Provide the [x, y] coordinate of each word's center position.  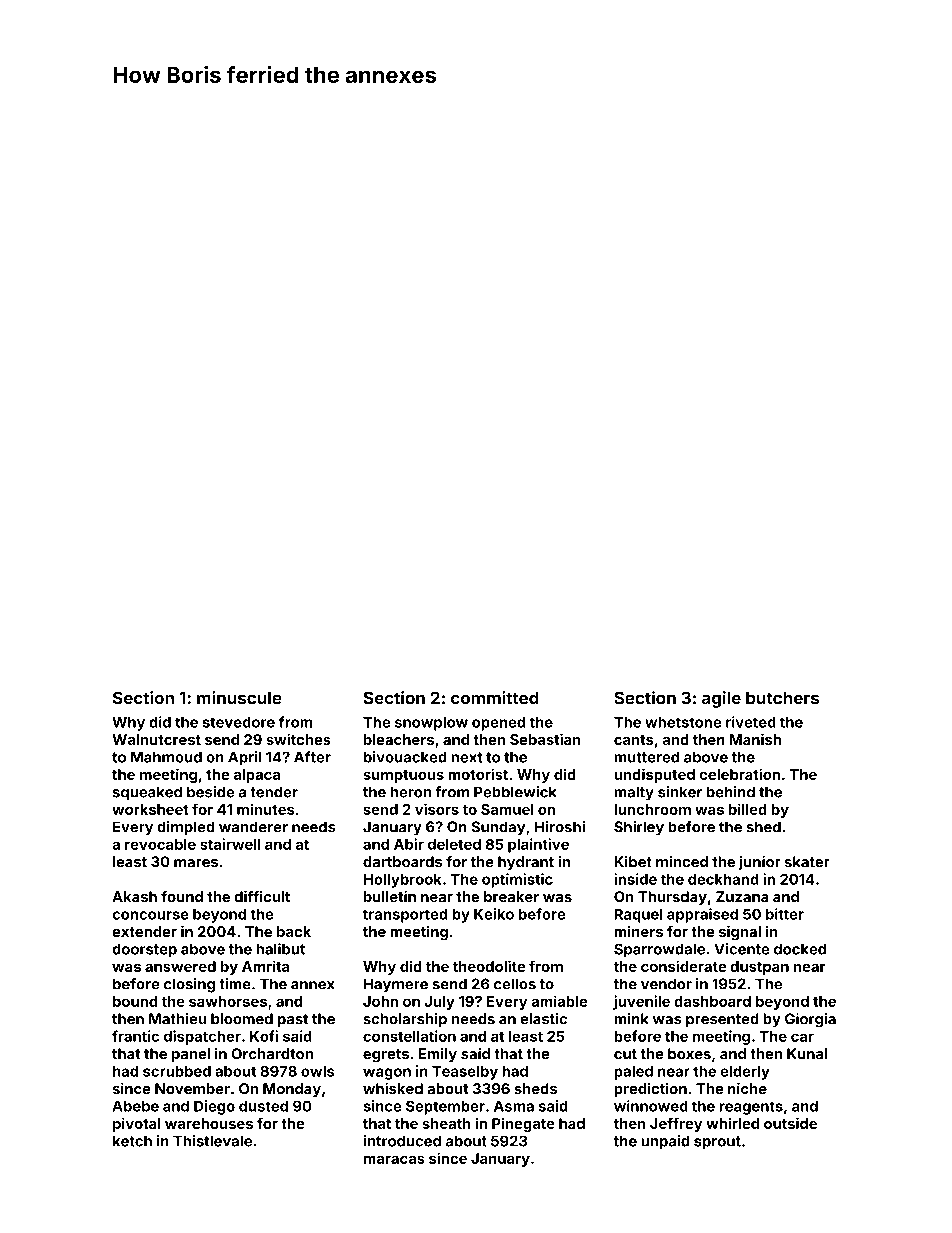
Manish [755, 739]
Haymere [396, 985]
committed [495, 698]
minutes [266, 809]
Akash [134, 896]
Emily [438, 1055]
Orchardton [272, 1054]
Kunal [807, 1054]
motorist [478, 774]
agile [721, 699]
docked [800, 949]
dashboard [712, 1001]
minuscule [239, 698]
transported [405, 916]
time [235, 984]
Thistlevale [212, 1141]
